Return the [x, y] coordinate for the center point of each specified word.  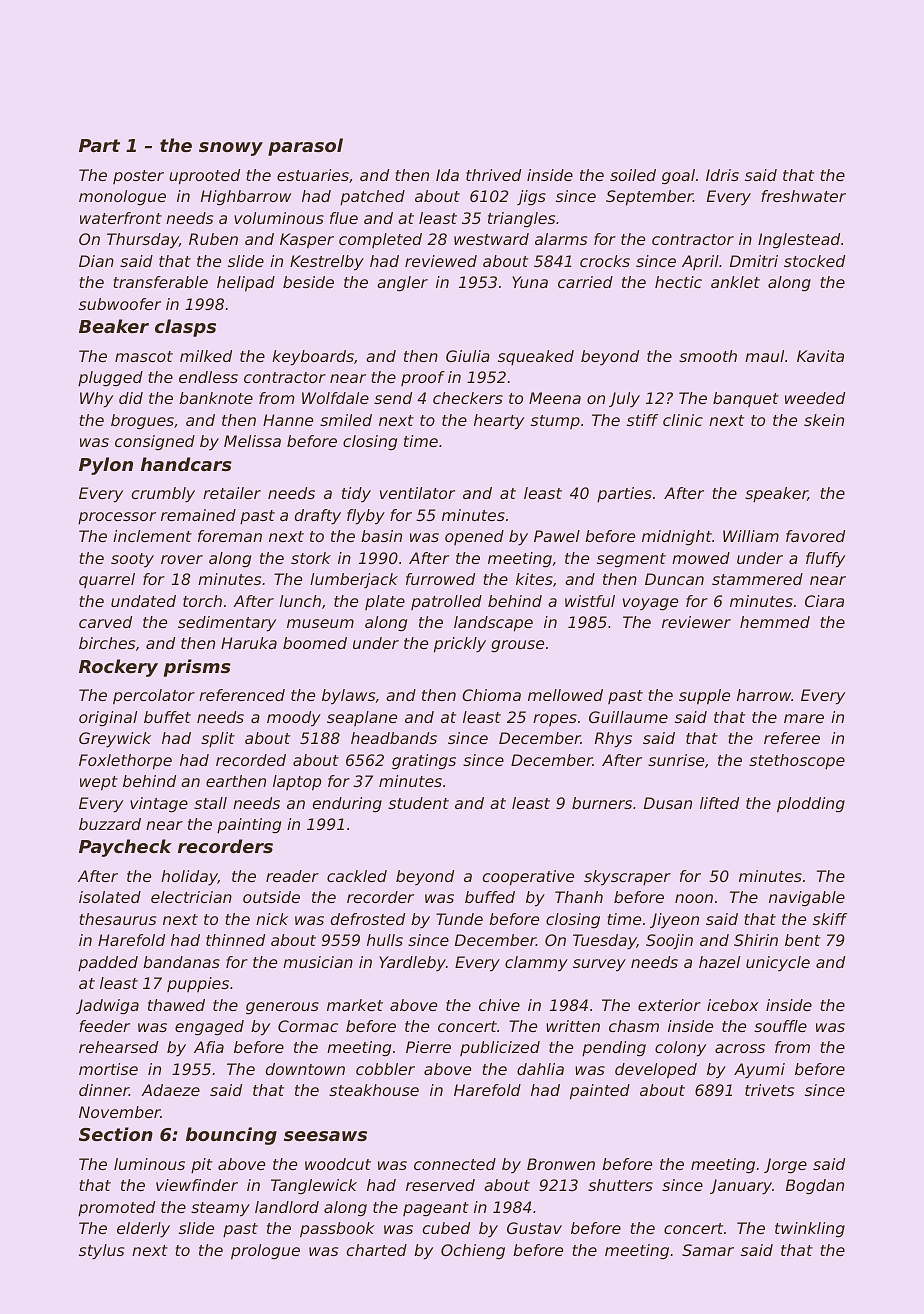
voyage [650, 604]
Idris [722, 175]
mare [804, 718]
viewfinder [197, 1185]
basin [381, 536]
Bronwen [561, 1164]
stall [210, 803]
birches [107, 643]
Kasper [307, 241]
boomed [315, 643]
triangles [521, 220]
